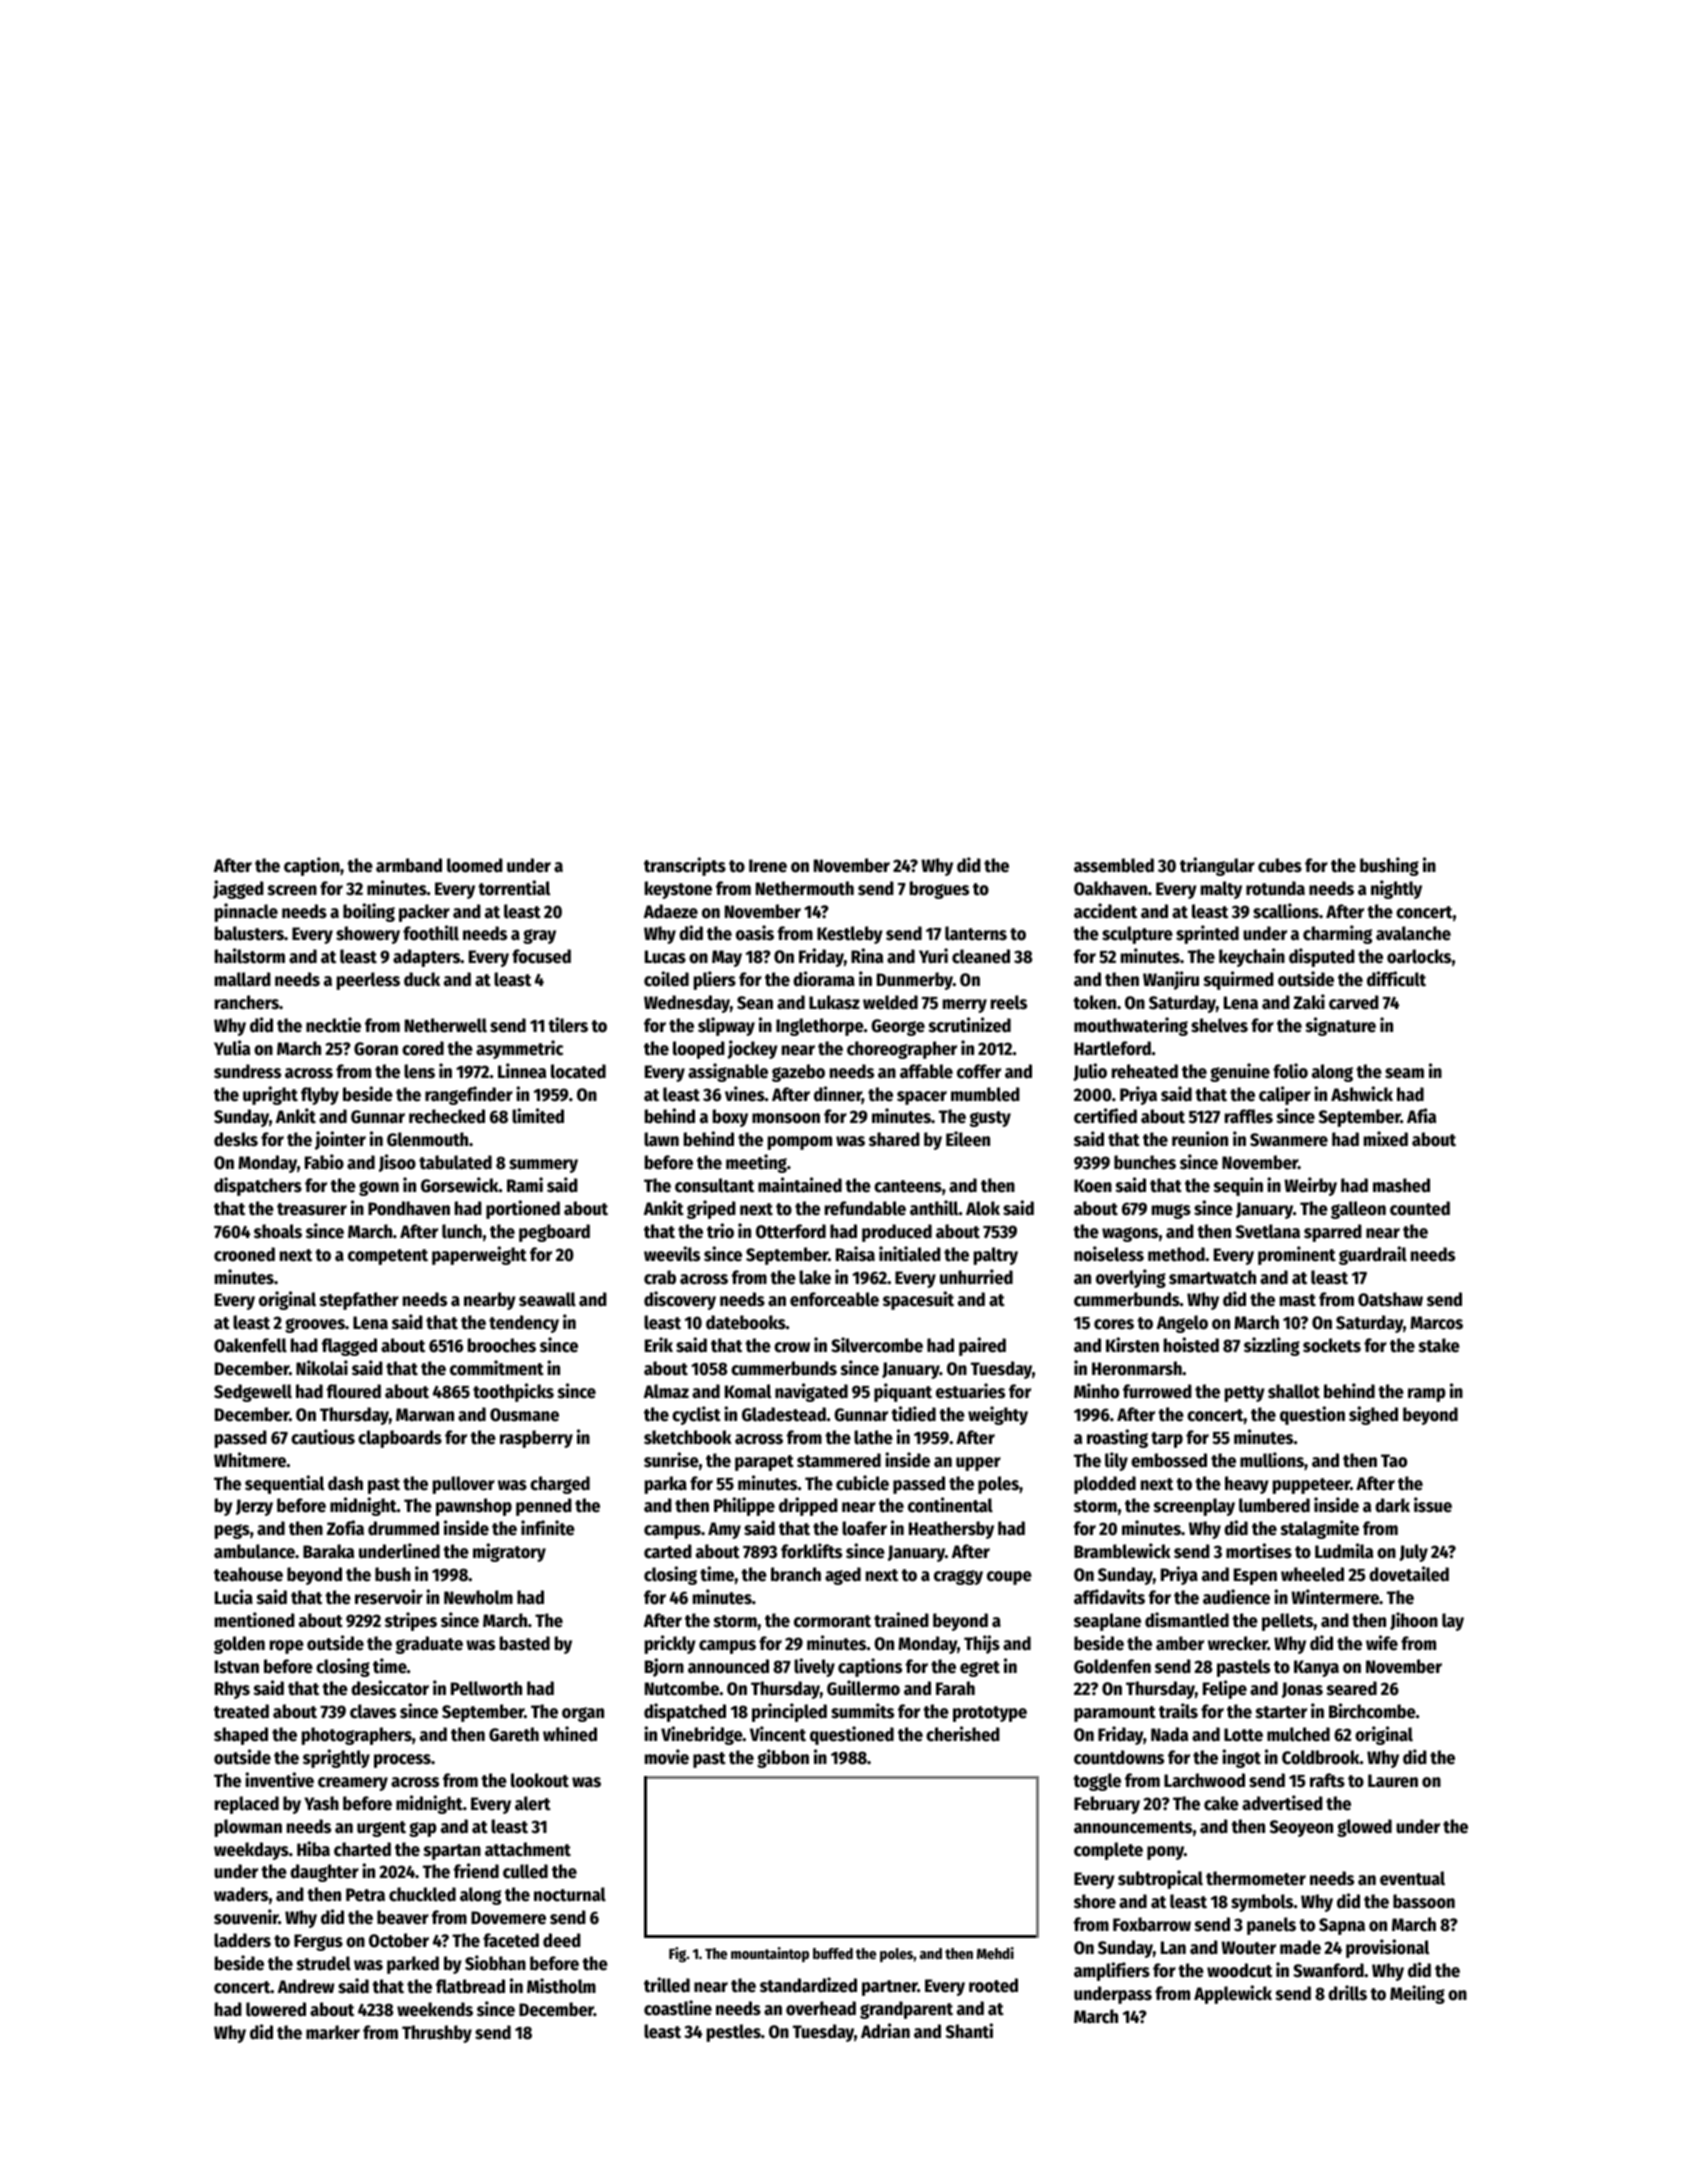 This screenshot has height=2178, width=1683. I want to click on heavy, so click(1247, 1485).
